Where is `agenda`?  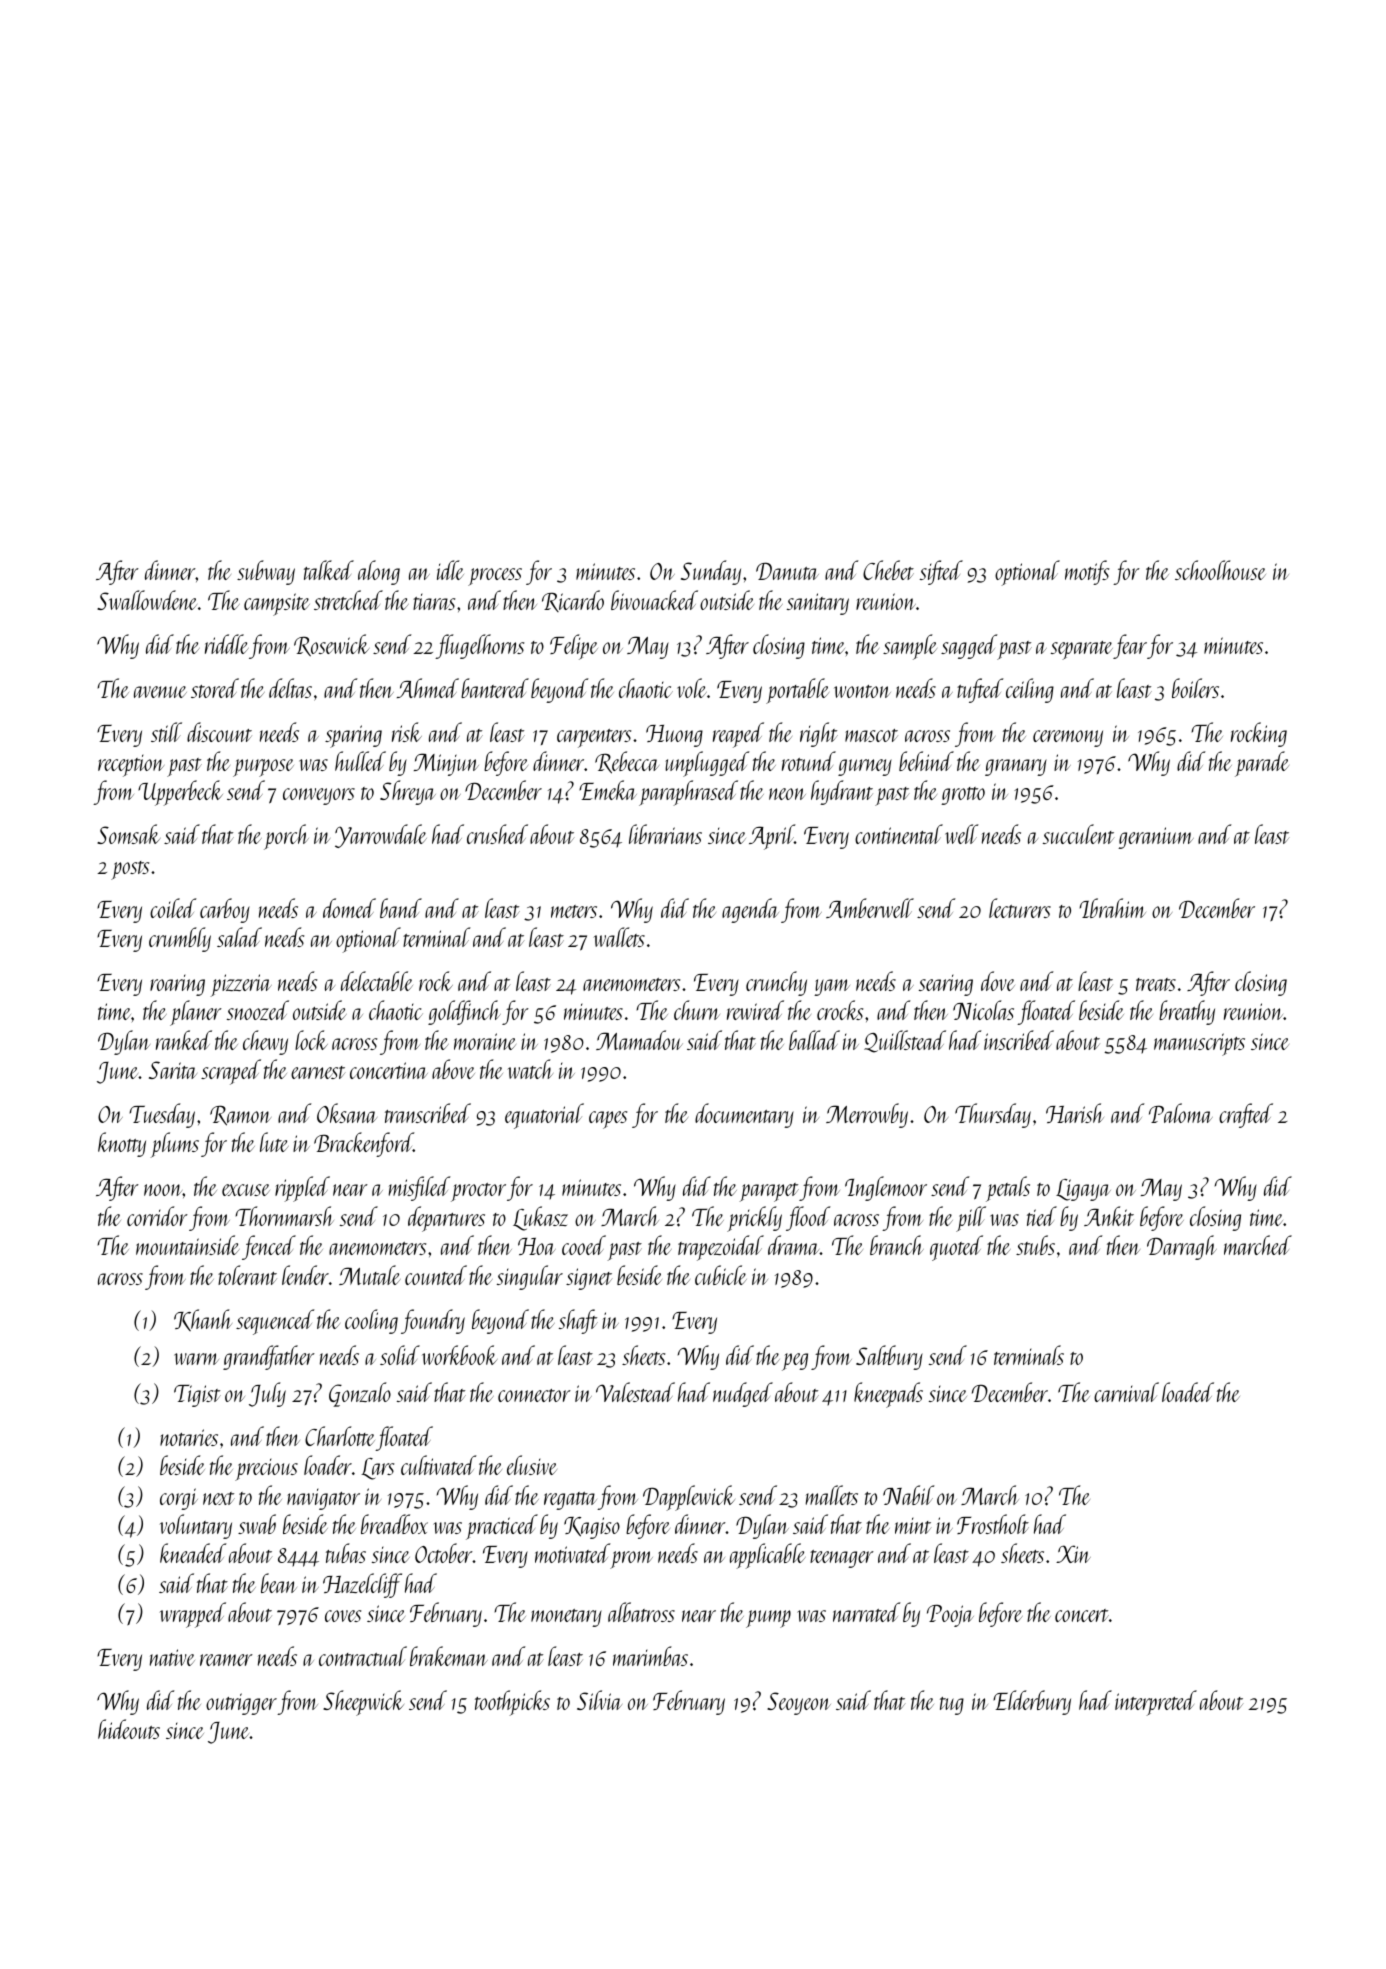 agenda is located at coordinates (750, 910).
